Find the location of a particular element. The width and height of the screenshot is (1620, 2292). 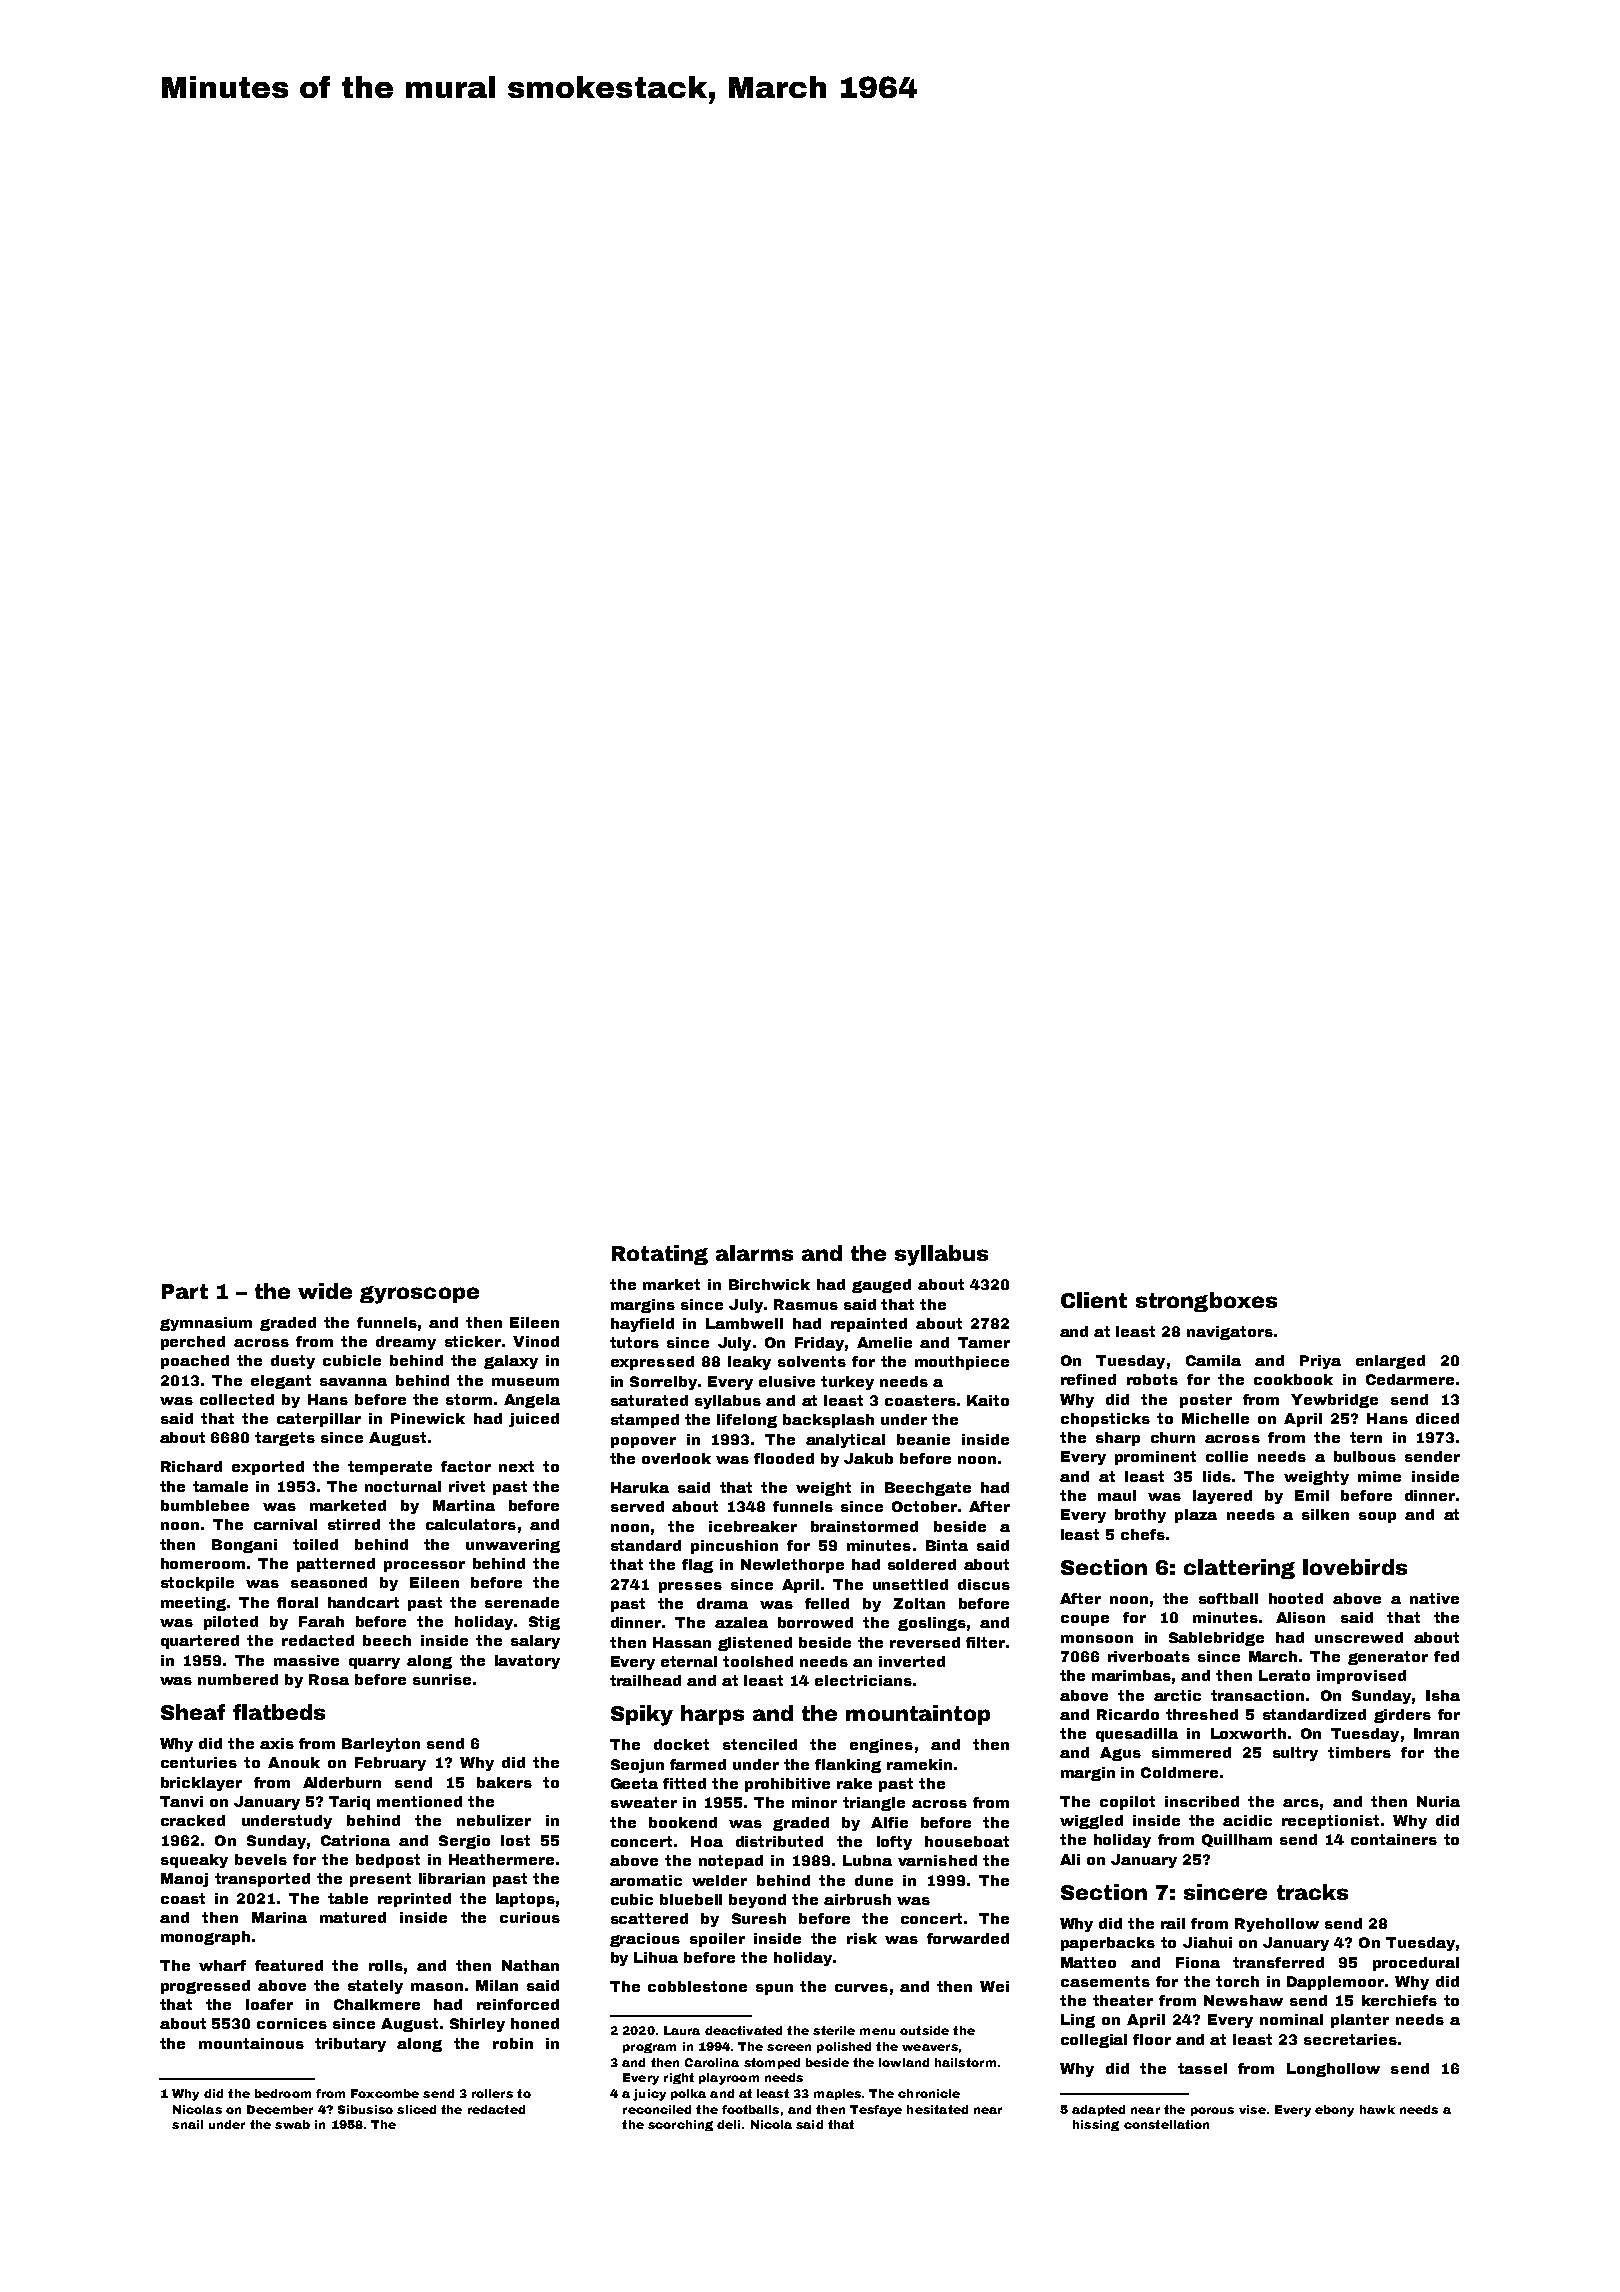

bluebell is located at coordinates (691, 1899).
